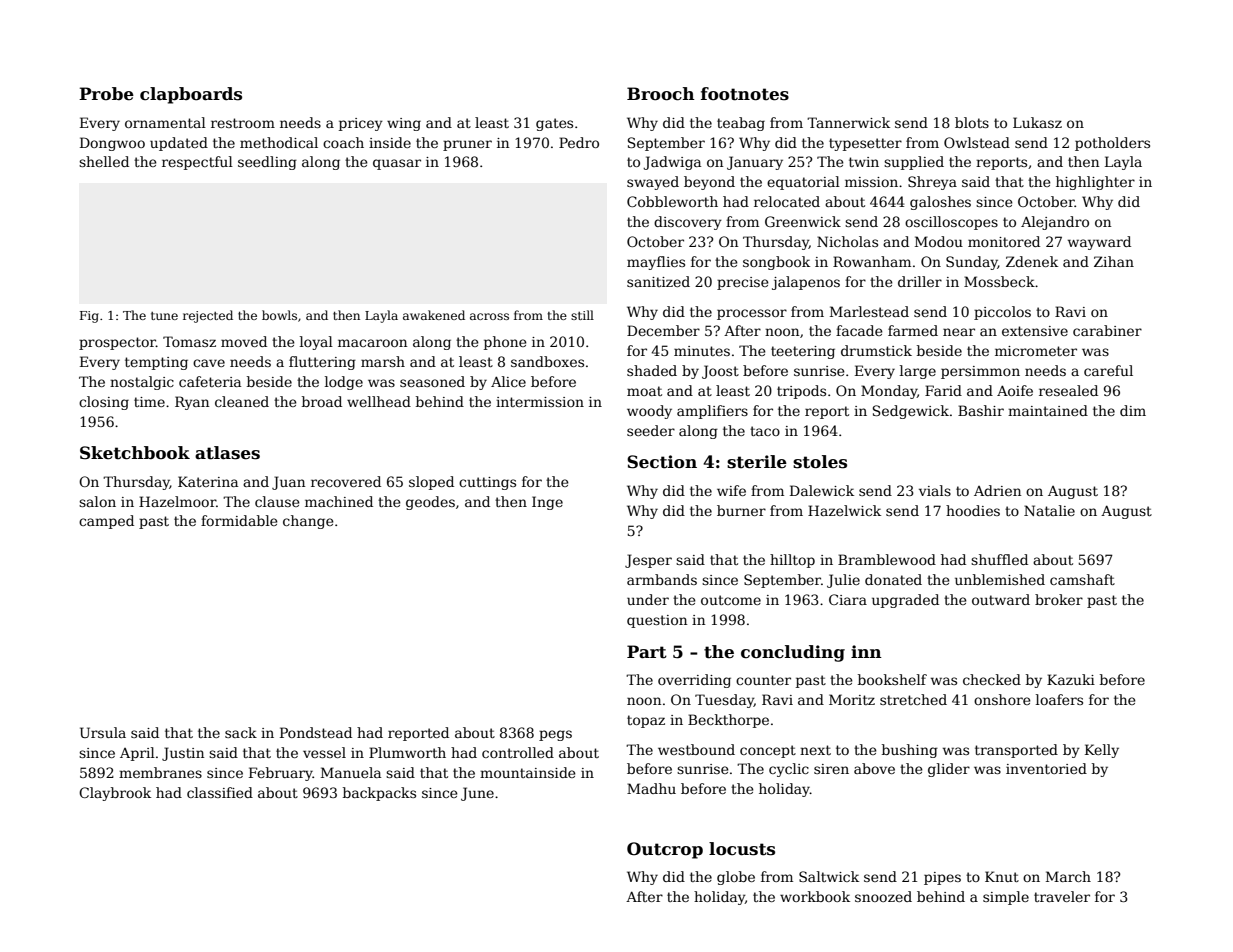 Image resolution: width=1233 pixels, height=952 pixels. Describe the element at coordinates (279, 315) in the document. I see `bowls` at that location.
